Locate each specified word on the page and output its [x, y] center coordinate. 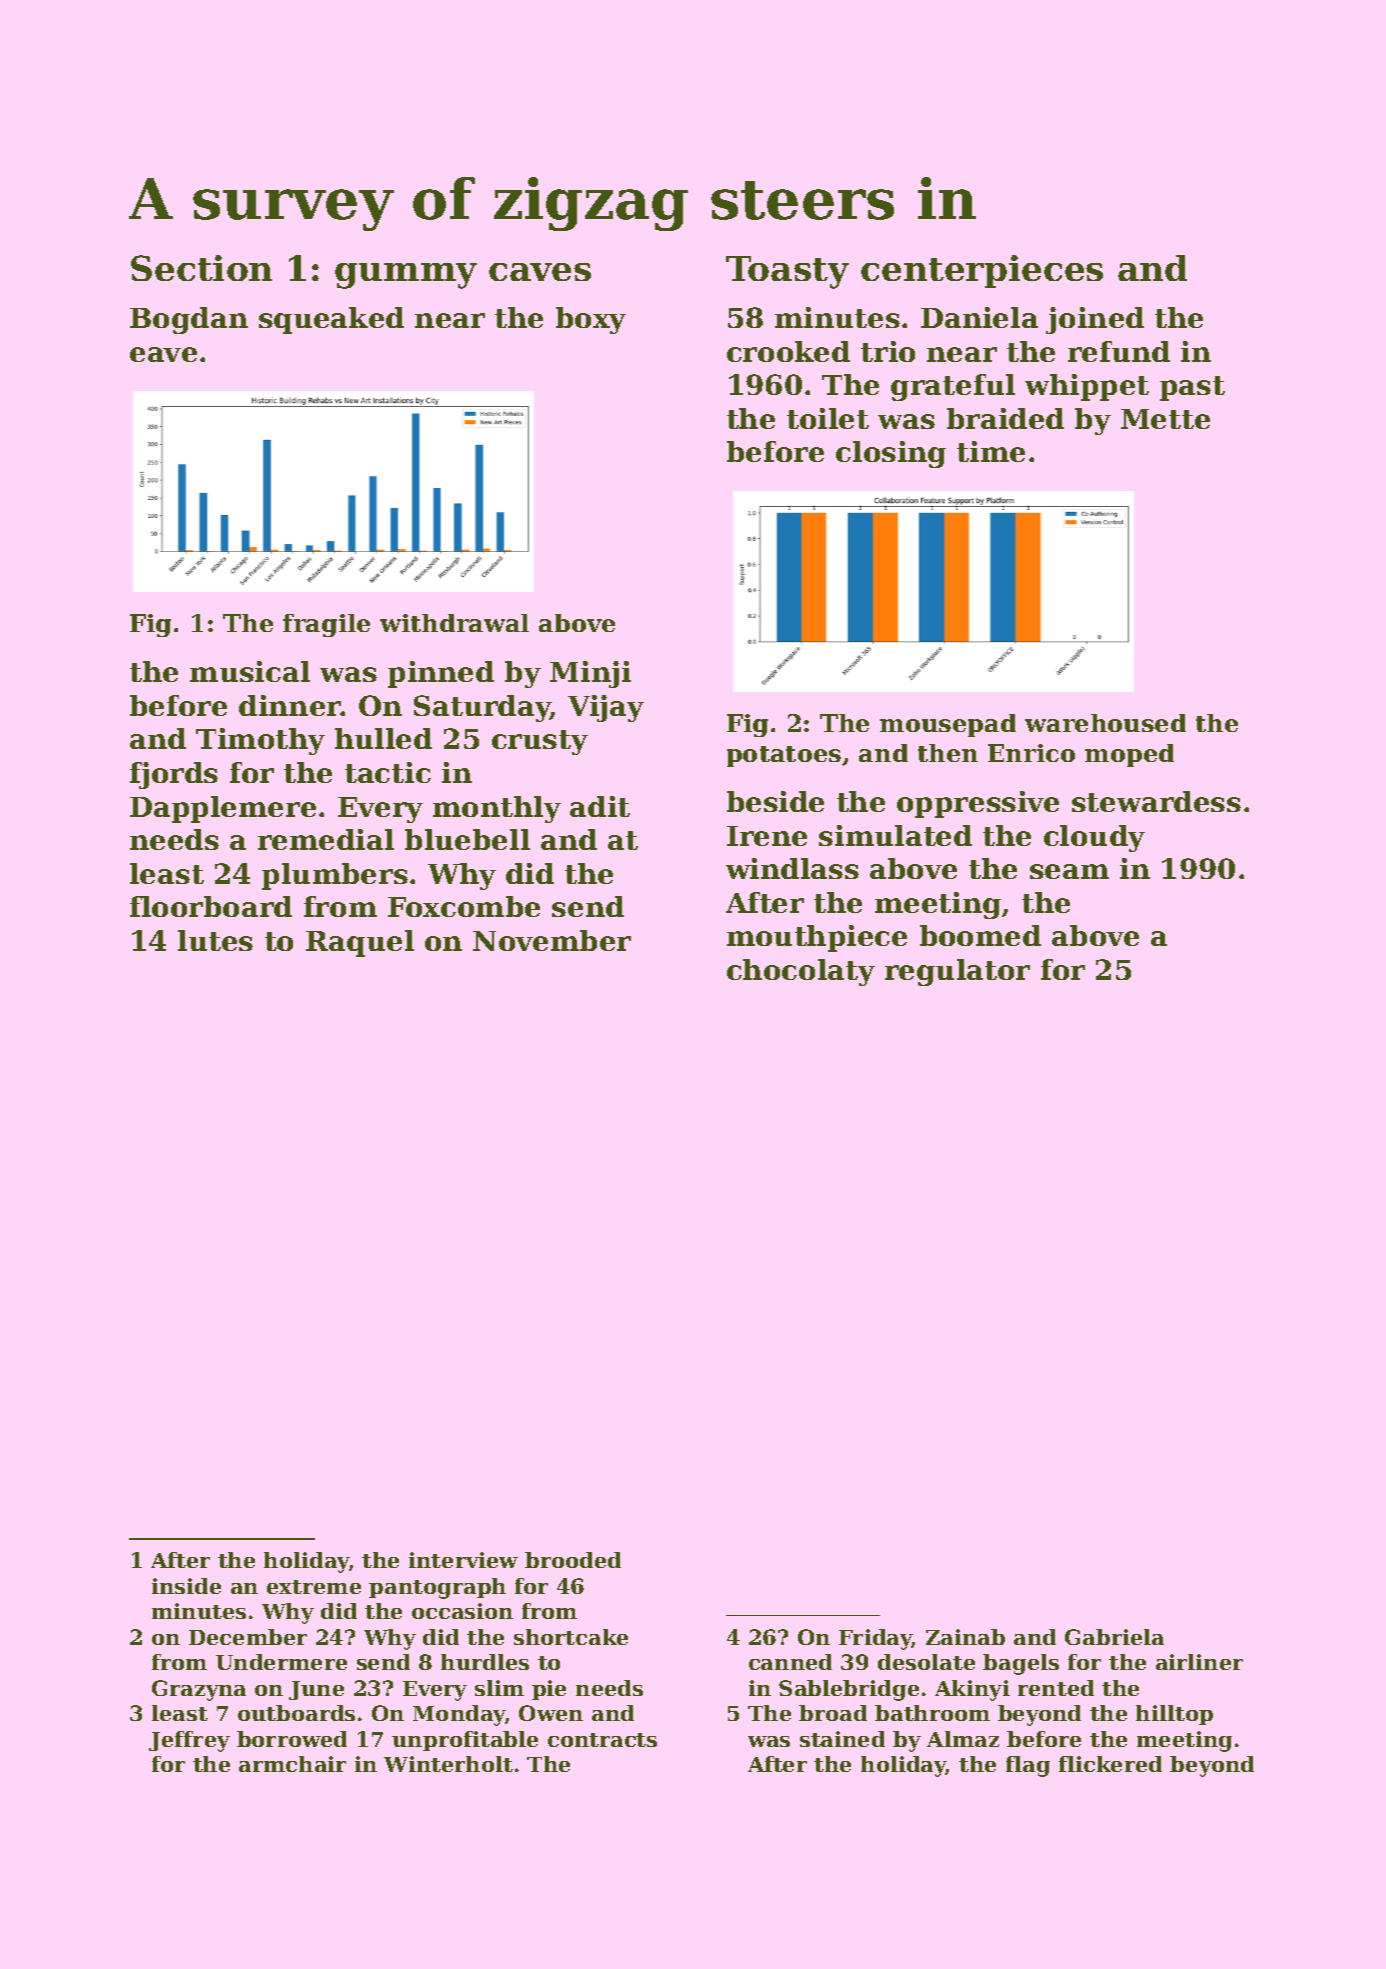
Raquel [360, 943]
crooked [788, 351]
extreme [314, 1587]
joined [1095, 320]
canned [790, 1662]
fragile [326, 625]
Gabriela [1114, 1637]
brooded [573, 1560]
